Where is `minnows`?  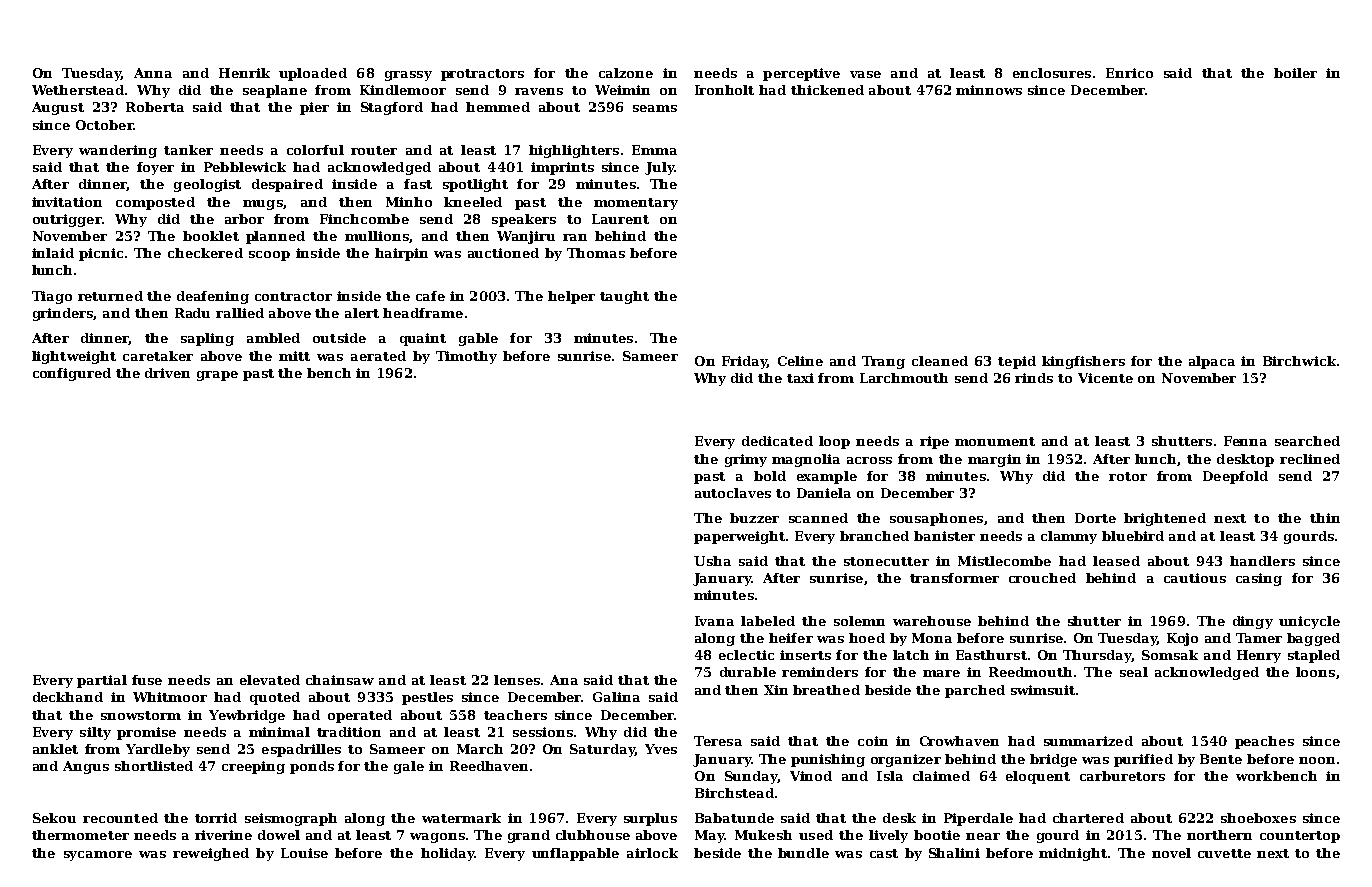
minnows is located at coordinates (989, 90).
